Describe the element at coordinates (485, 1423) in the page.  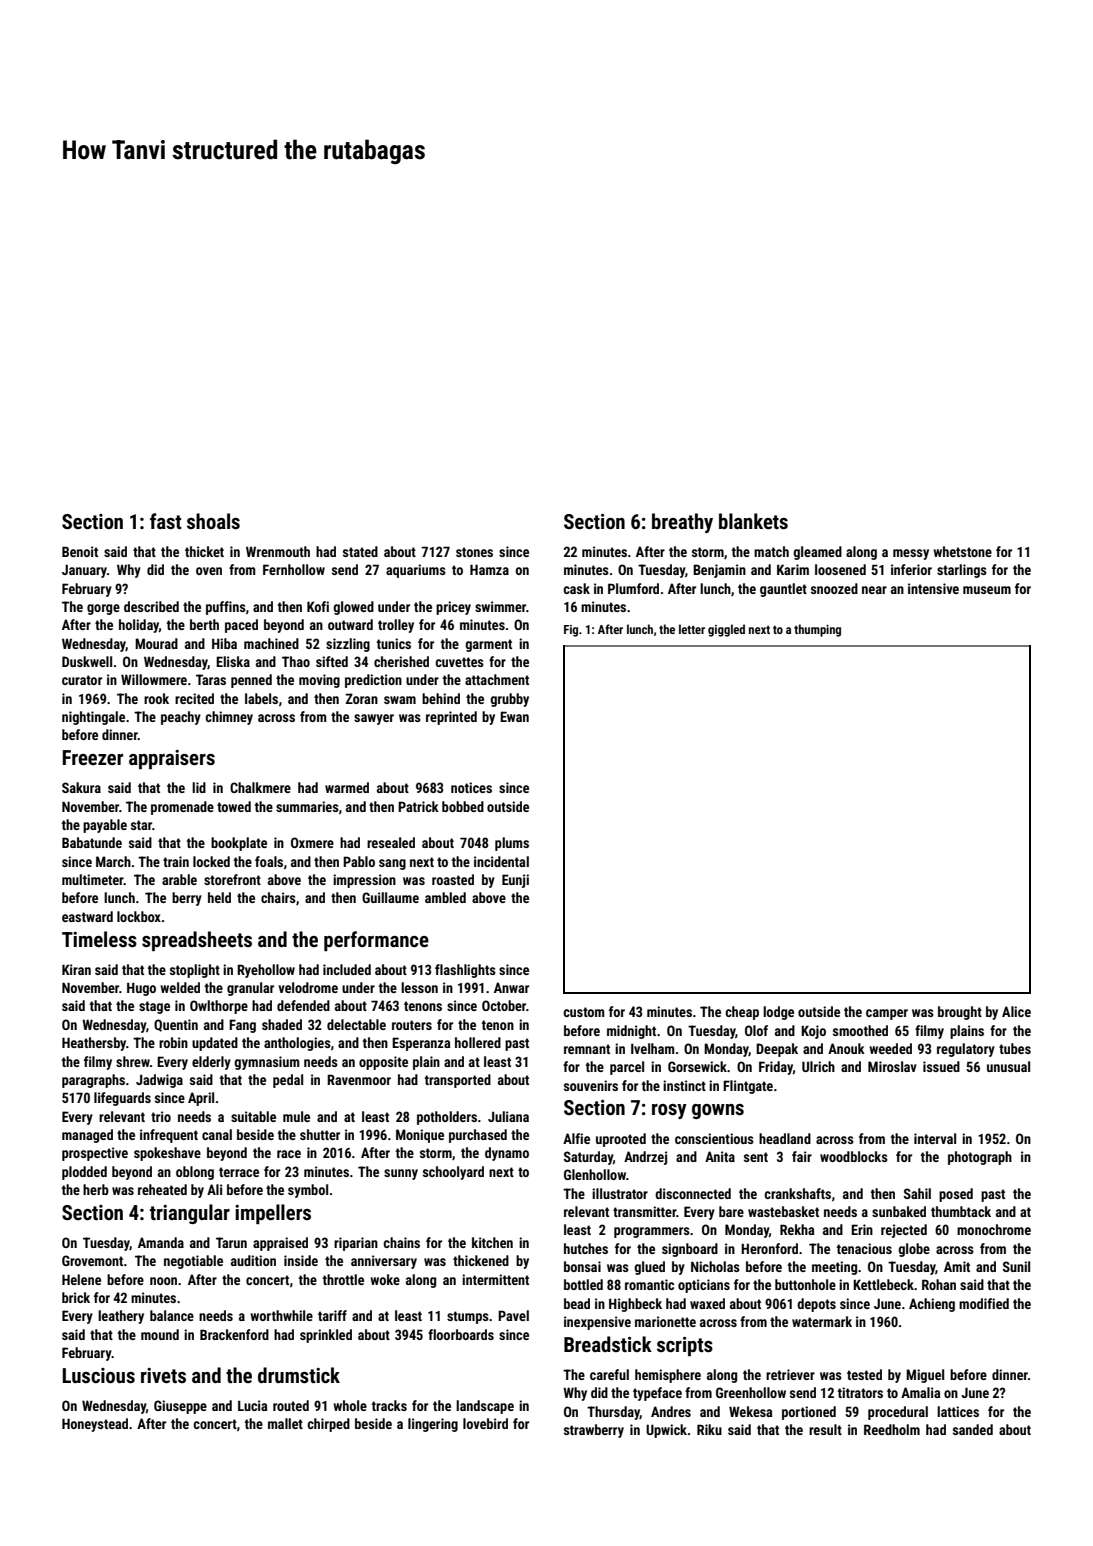
I see `lovebird` at that location.
